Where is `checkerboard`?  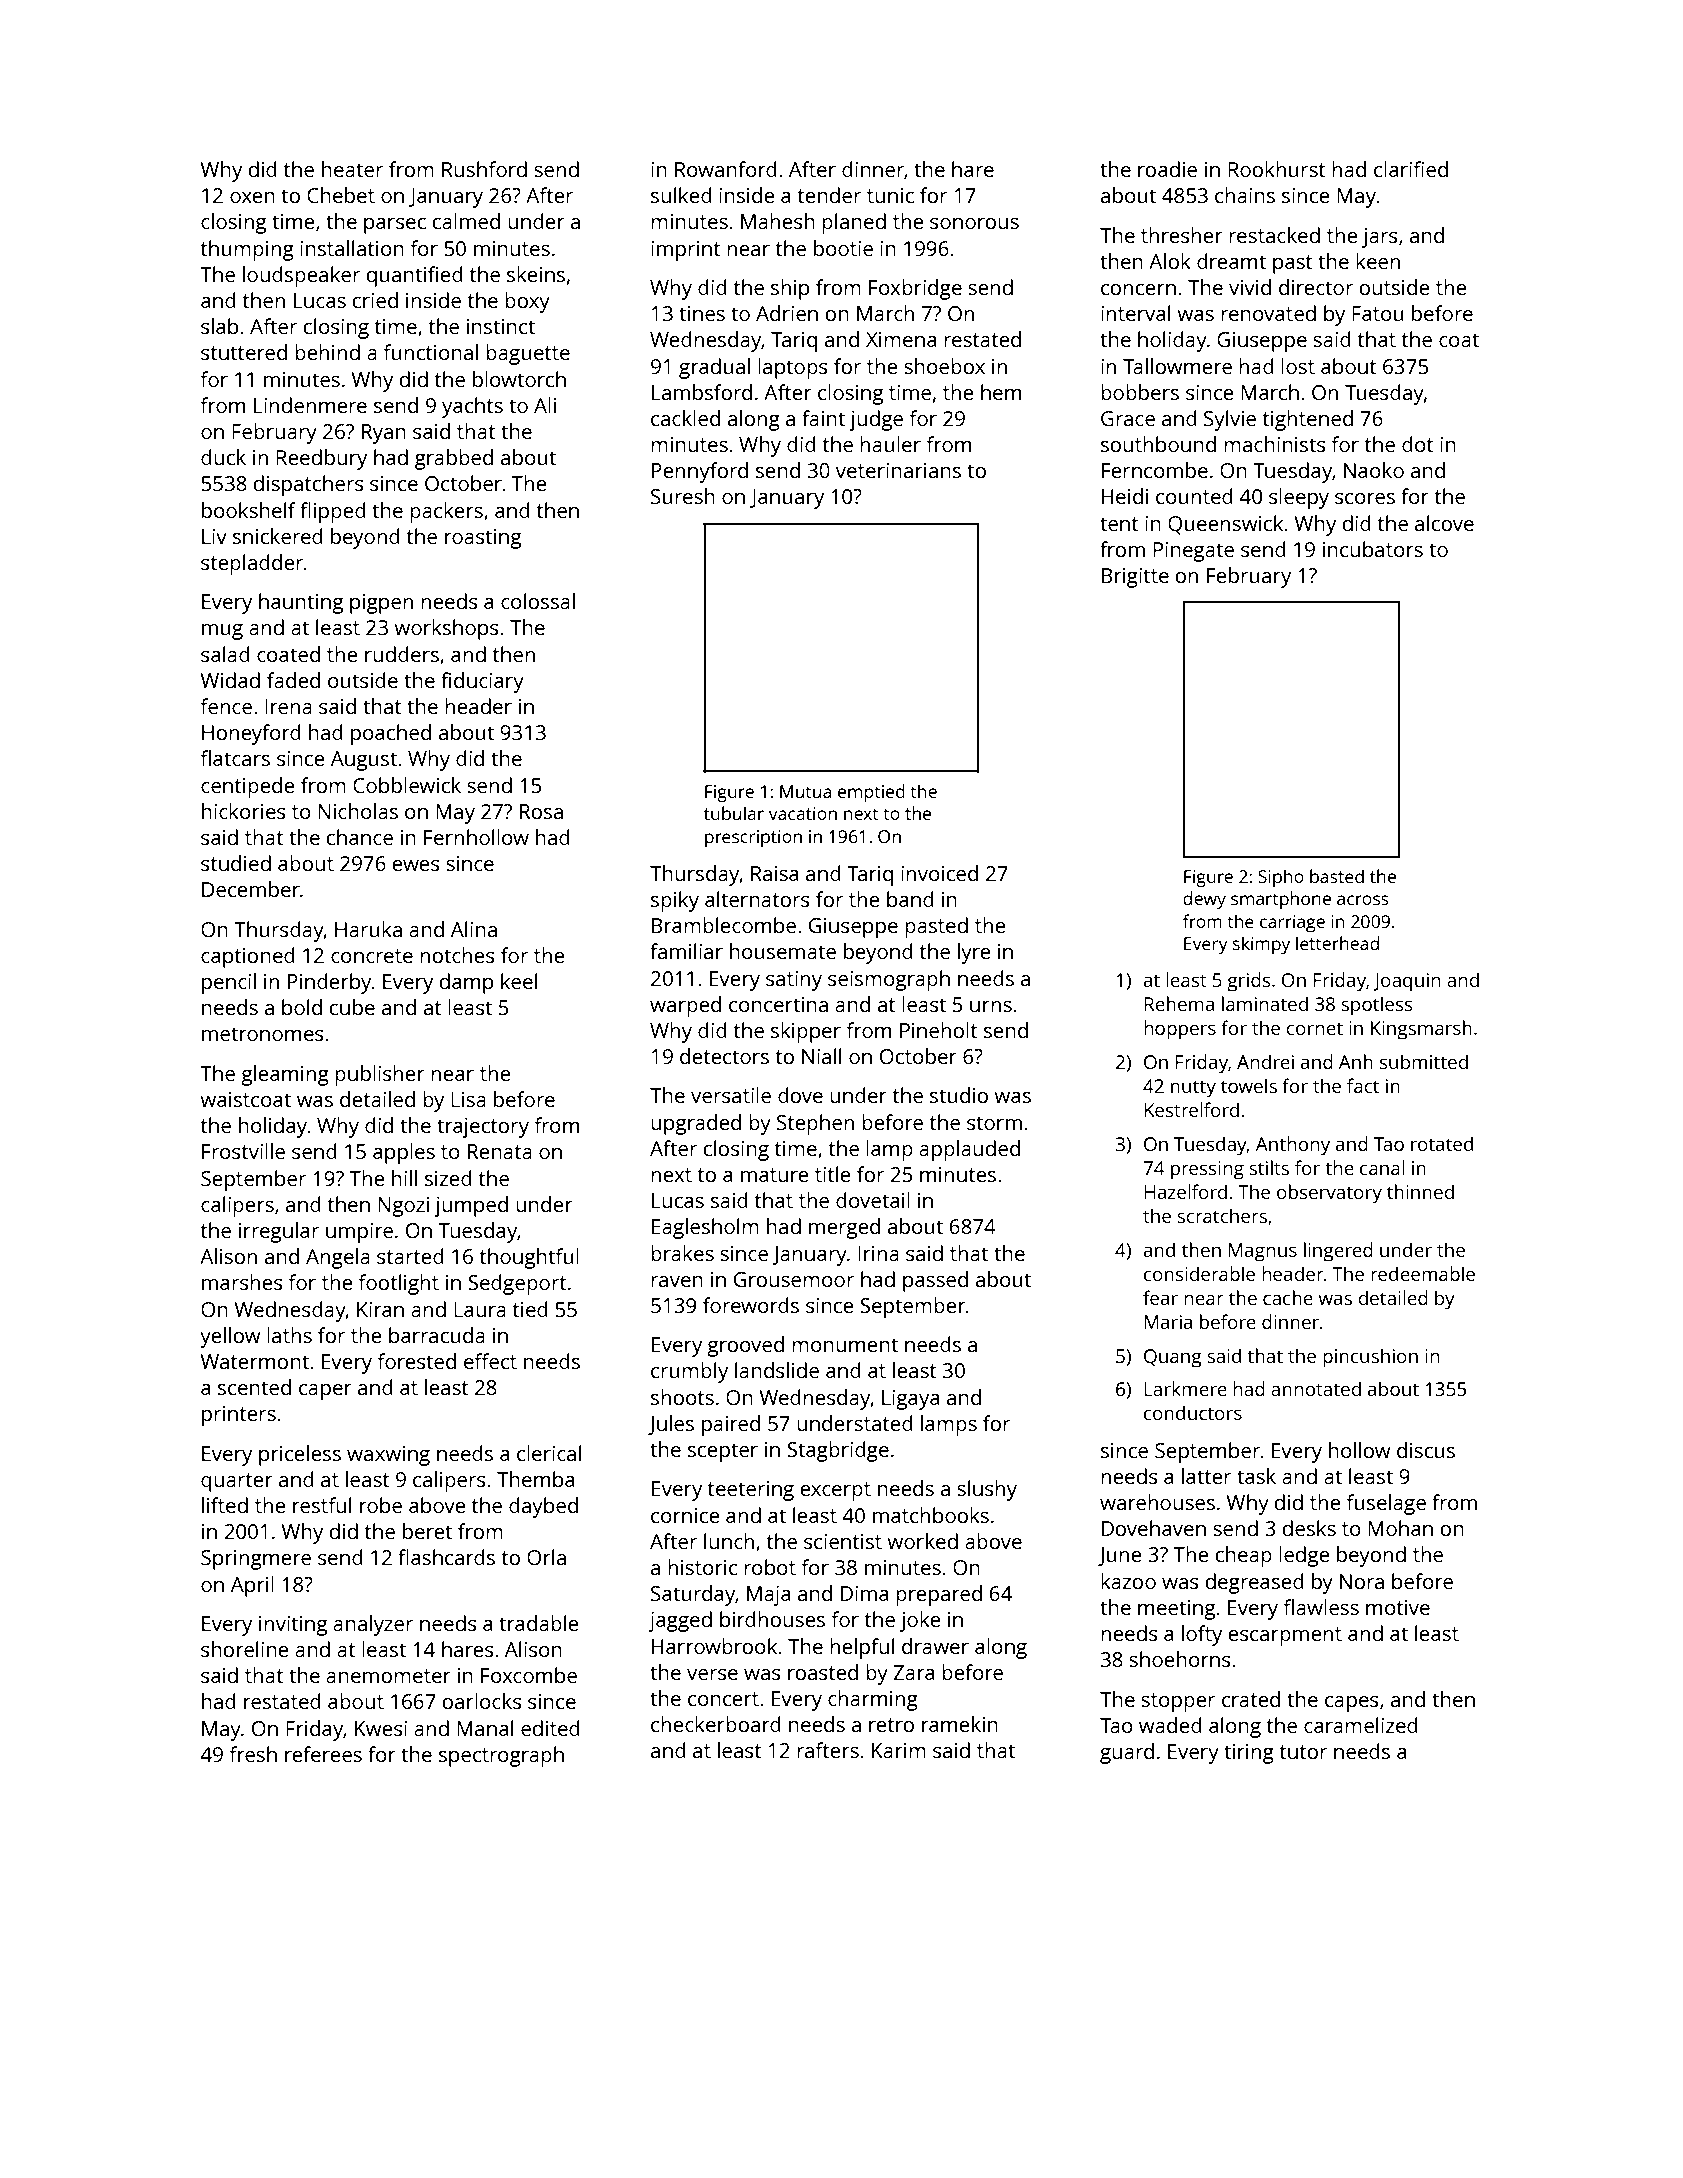
checkerboard is located at coordinates (716, 1724).
